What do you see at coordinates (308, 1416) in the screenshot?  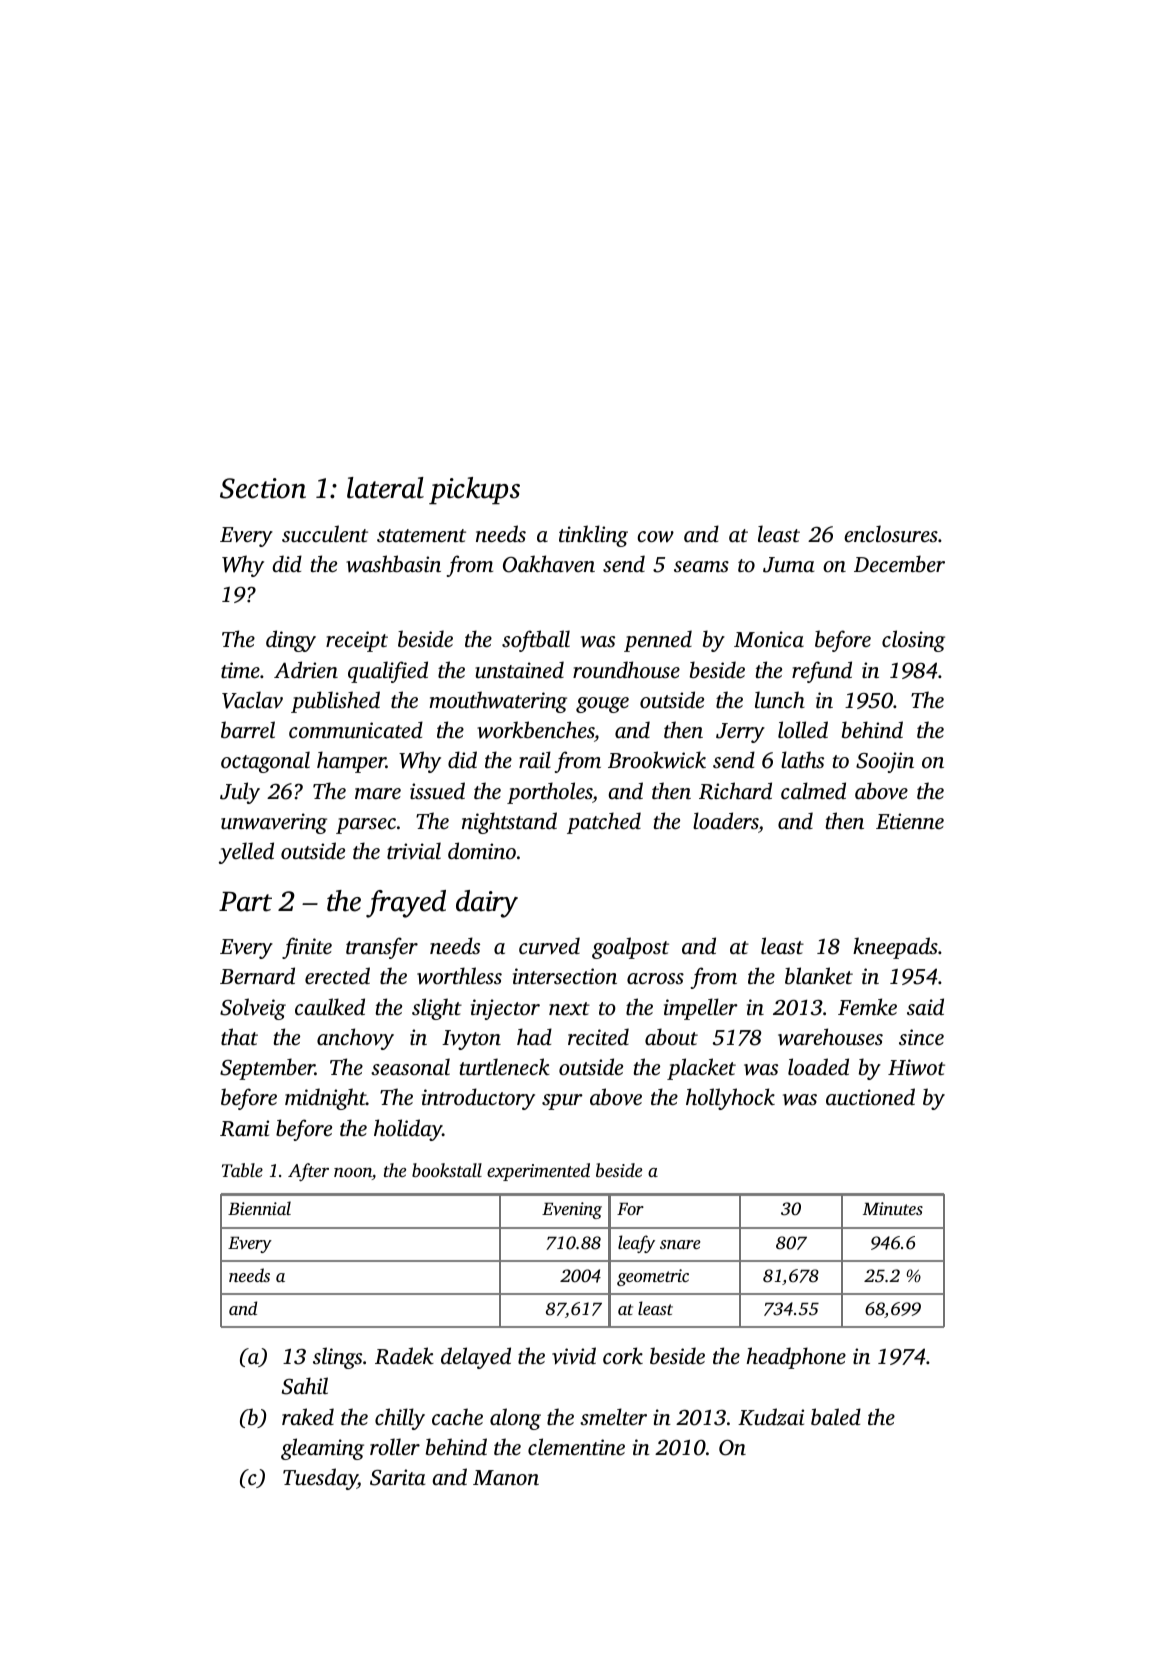 I see `raked` at bounding box center [308, 1416].
